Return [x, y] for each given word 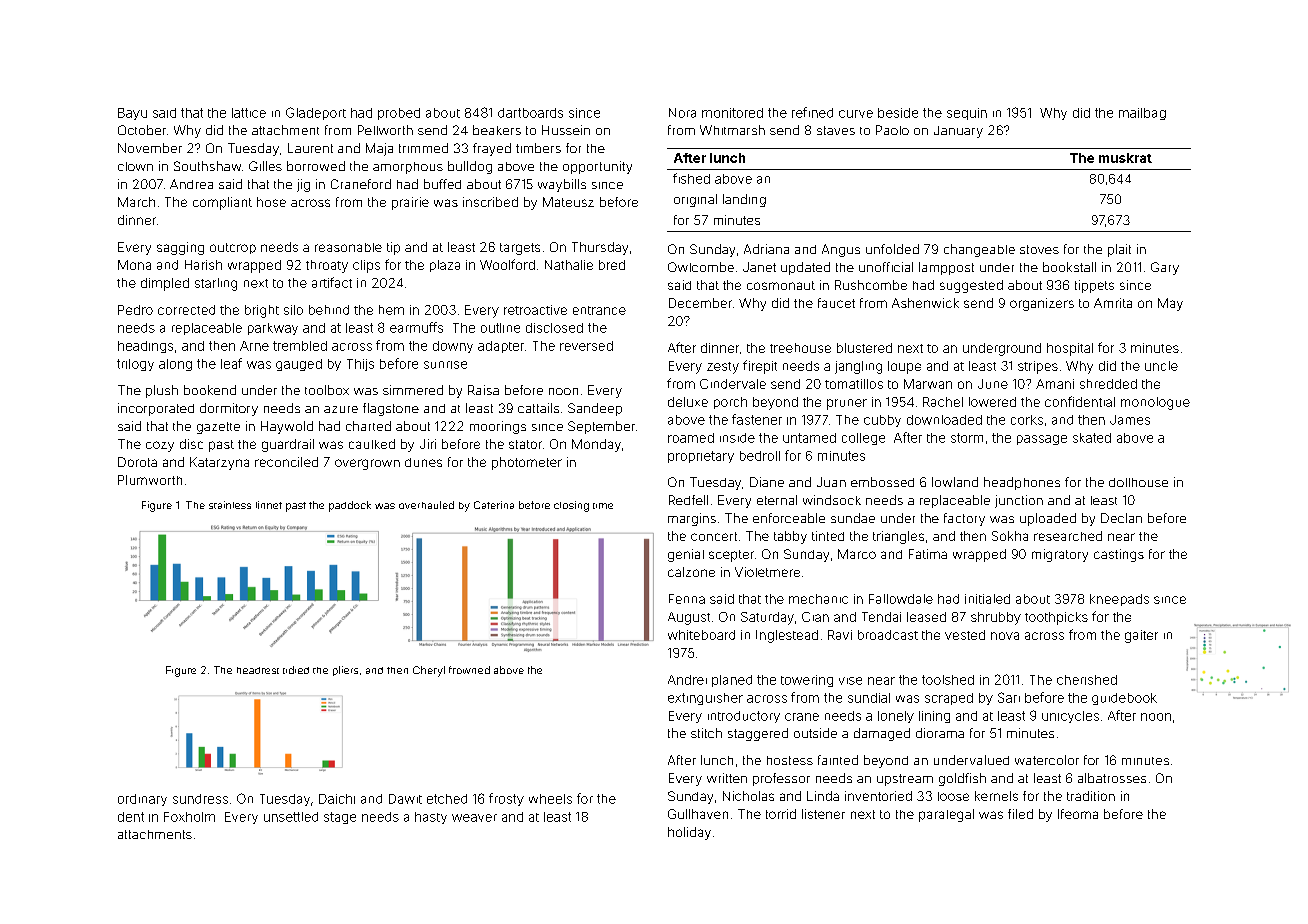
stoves [1039, 249]
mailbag [1142, 114]
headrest [258, 670]
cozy [160, 446]
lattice [249, 113]
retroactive [535, 310]
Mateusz [568, 202]
